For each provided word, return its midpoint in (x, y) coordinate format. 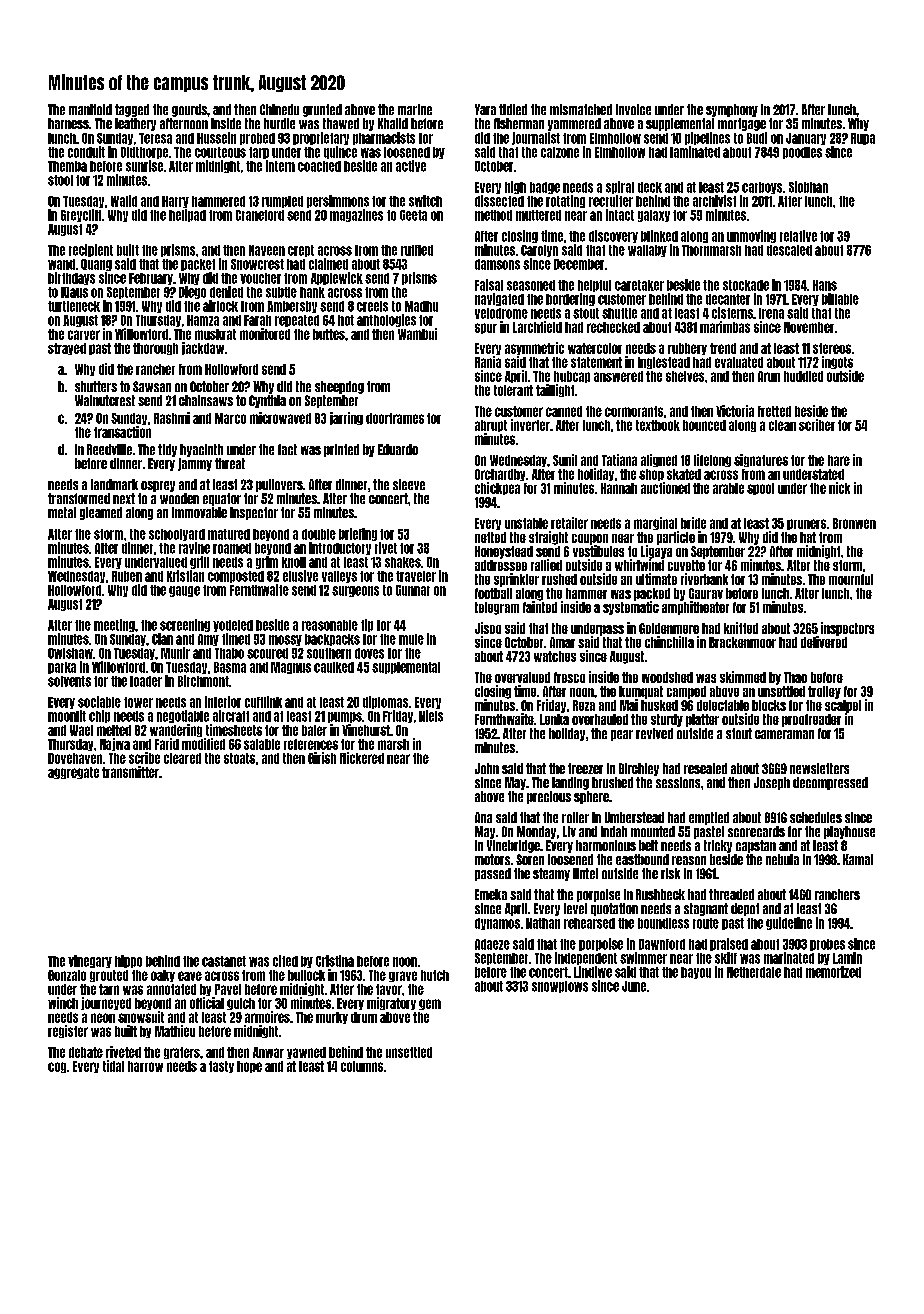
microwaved (280, 418)
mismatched (581, 109)
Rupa (863, 139)
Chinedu (279, 109)
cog (57, 1067)
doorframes (395, 418)
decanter (728, 299)
